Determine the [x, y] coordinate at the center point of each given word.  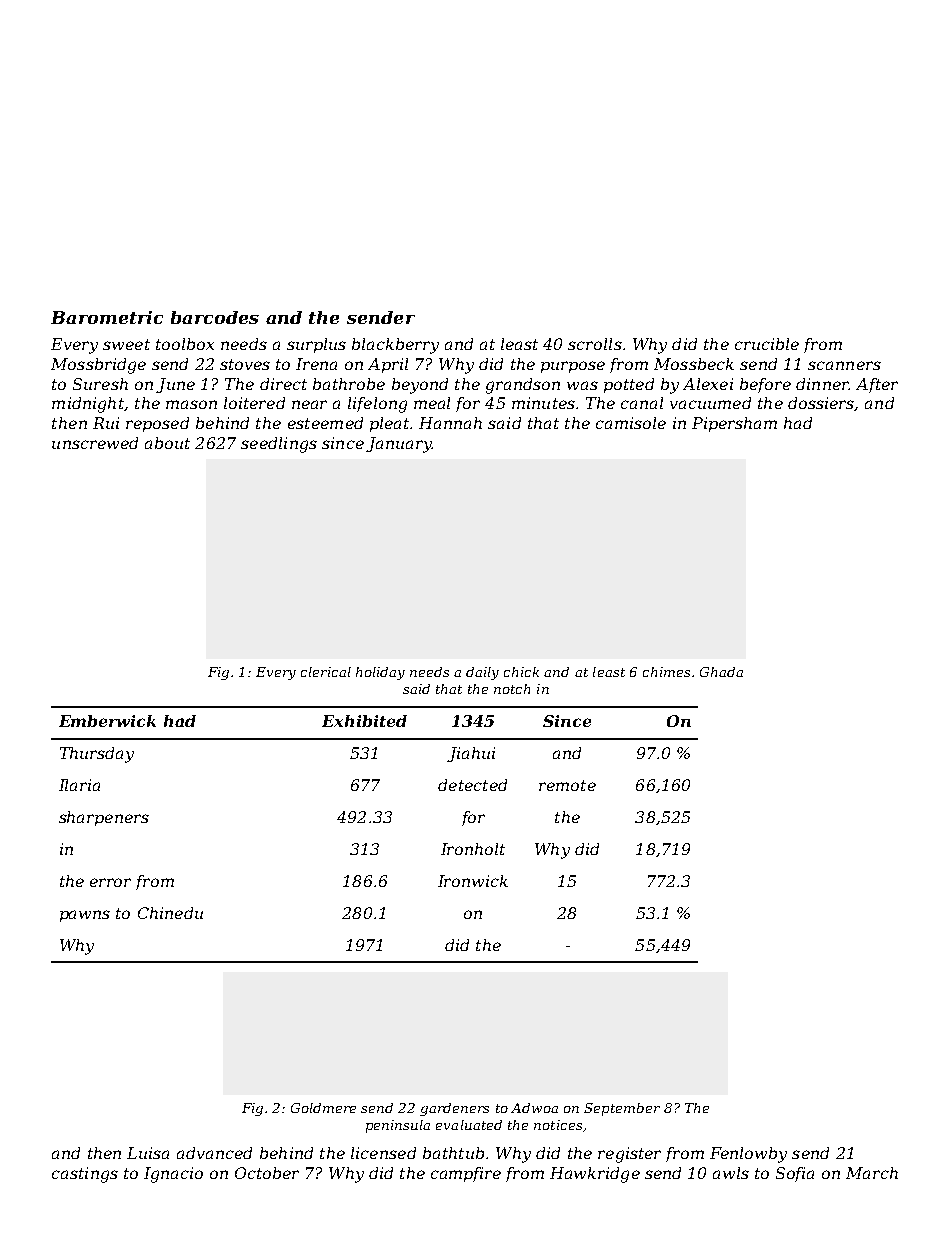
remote [567, 785]
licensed [383, 1153]
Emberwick [107, 721]
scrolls [595, 344]
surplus [316, 345]
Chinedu [170, 913]
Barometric [107, 317]
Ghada [721, 672]
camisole [631, 423]
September [622, 1109]
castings [85, 1175]
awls [731, 1173]
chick [521, 672]
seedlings [279, 445]
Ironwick [473, 881]
